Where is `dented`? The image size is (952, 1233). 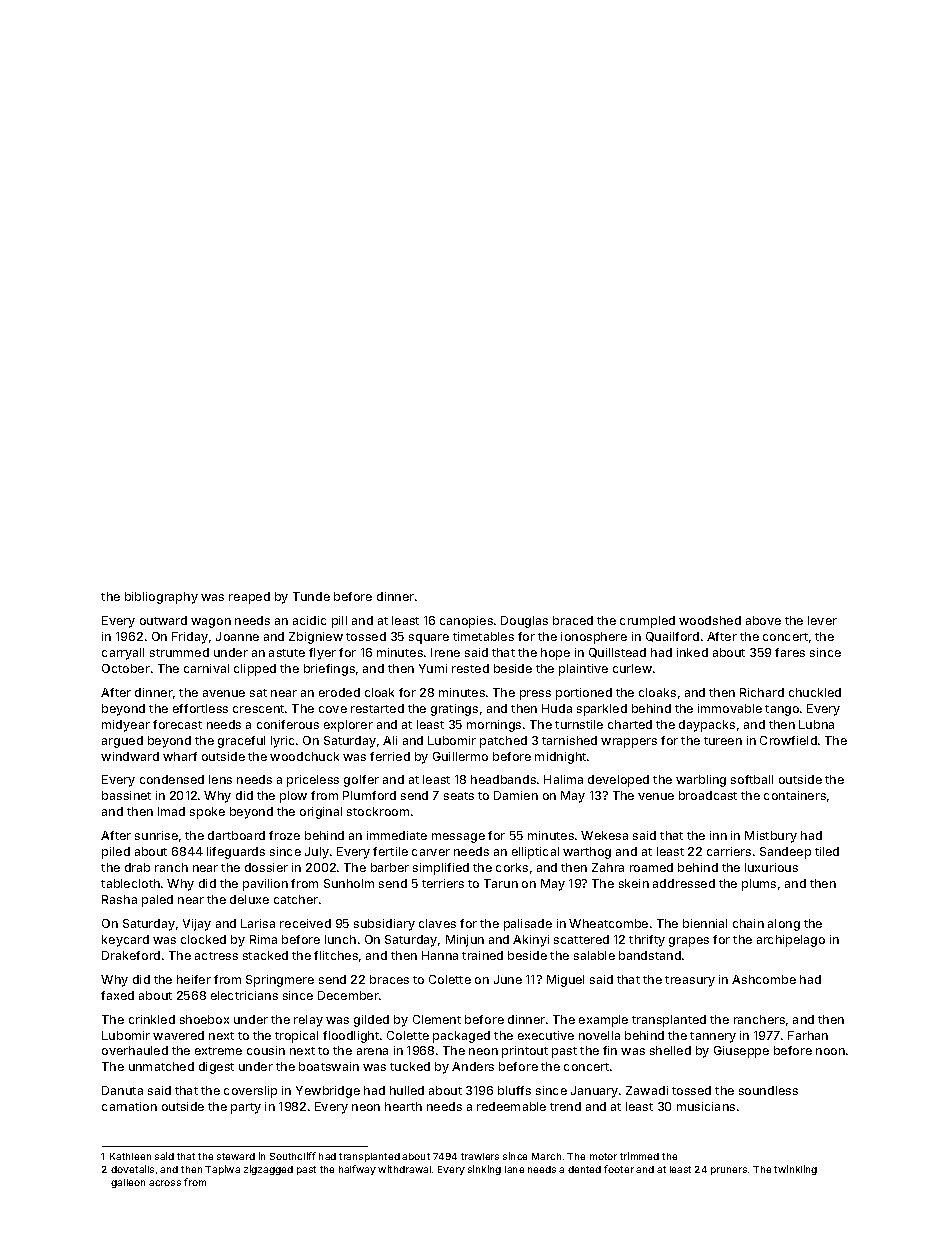 dented is located at coordinates (584, 1169).
